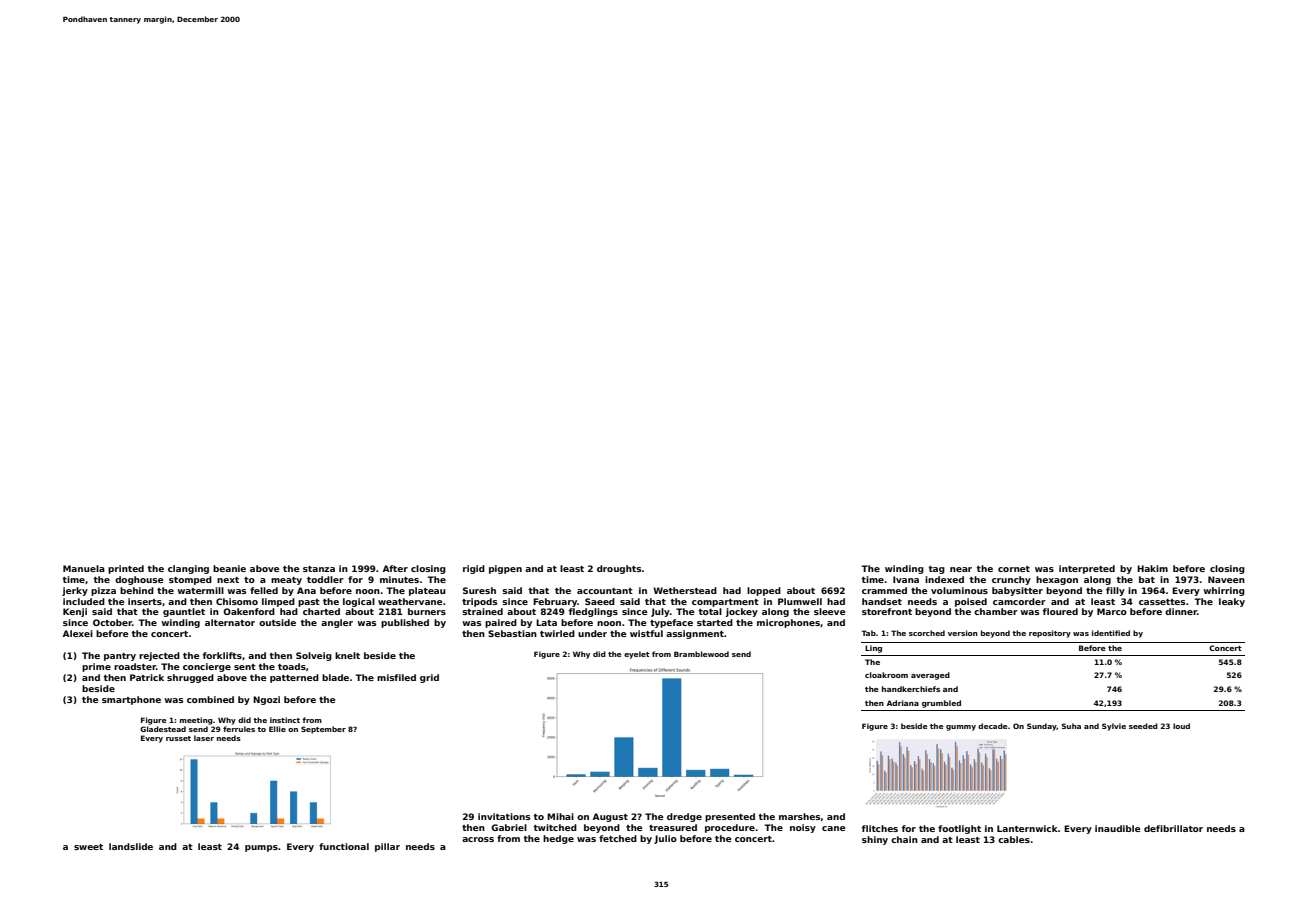 This screenshot has height=924, width=1308. What do you see at coordinates (619, 569) in the screenshot?
I see `droughts` at bounding box center [619, 569].
